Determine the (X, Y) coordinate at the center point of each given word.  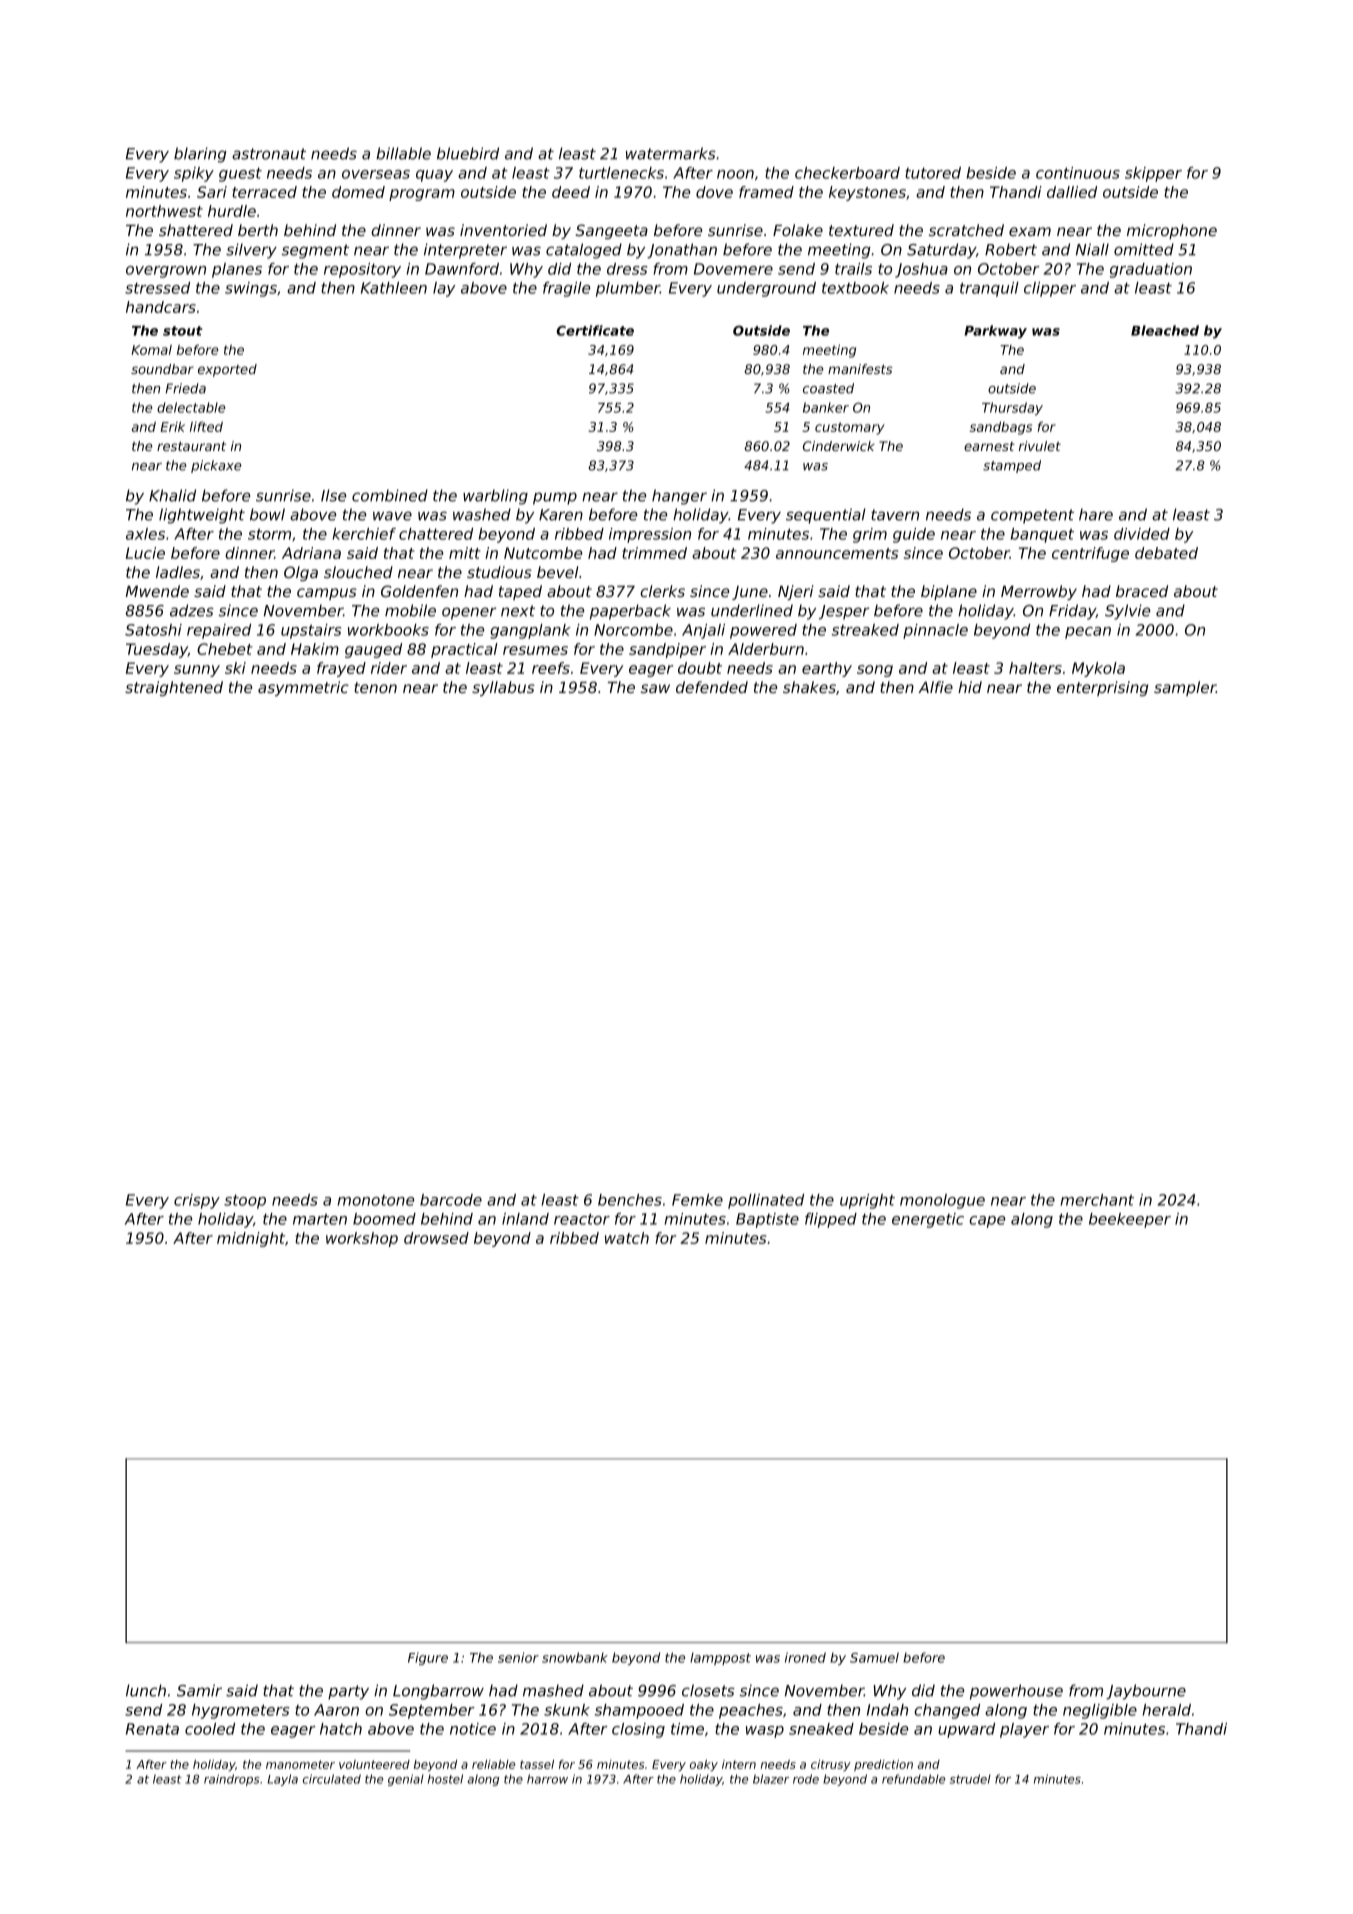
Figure (428, 1658)
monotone (375, 1200)
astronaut (269, 154)
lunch (146, 1690)
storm (269, 534)
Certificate (595, 330)
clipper (1050, 289)
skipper (1153, 174)
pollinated (766, 1201)
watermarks (671, 153)
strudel (970, 1779)
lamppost (720, 1658)
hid (970, 687)
